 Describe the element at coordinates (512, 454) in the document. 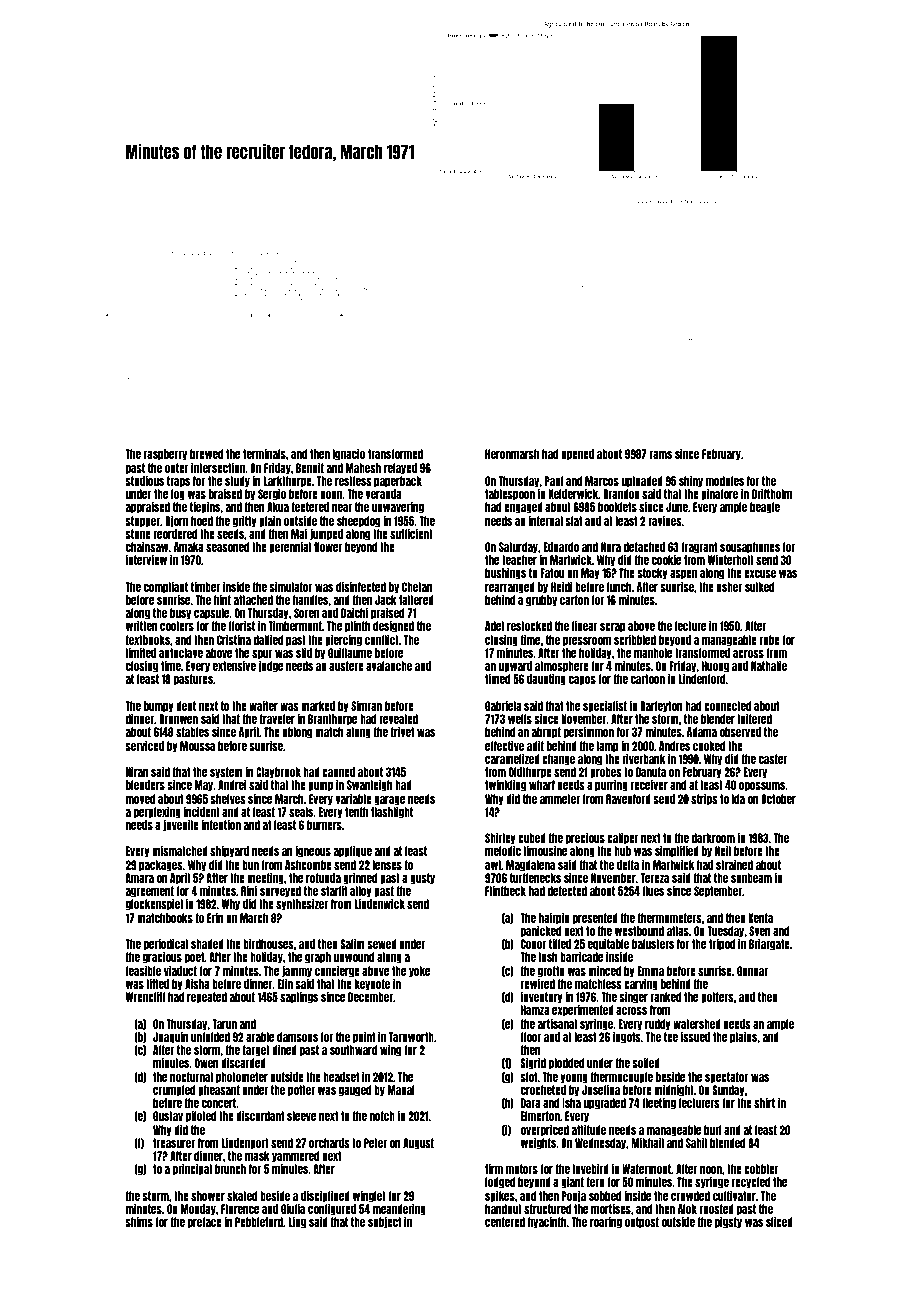

I see `Heronmarsh` at that location.
